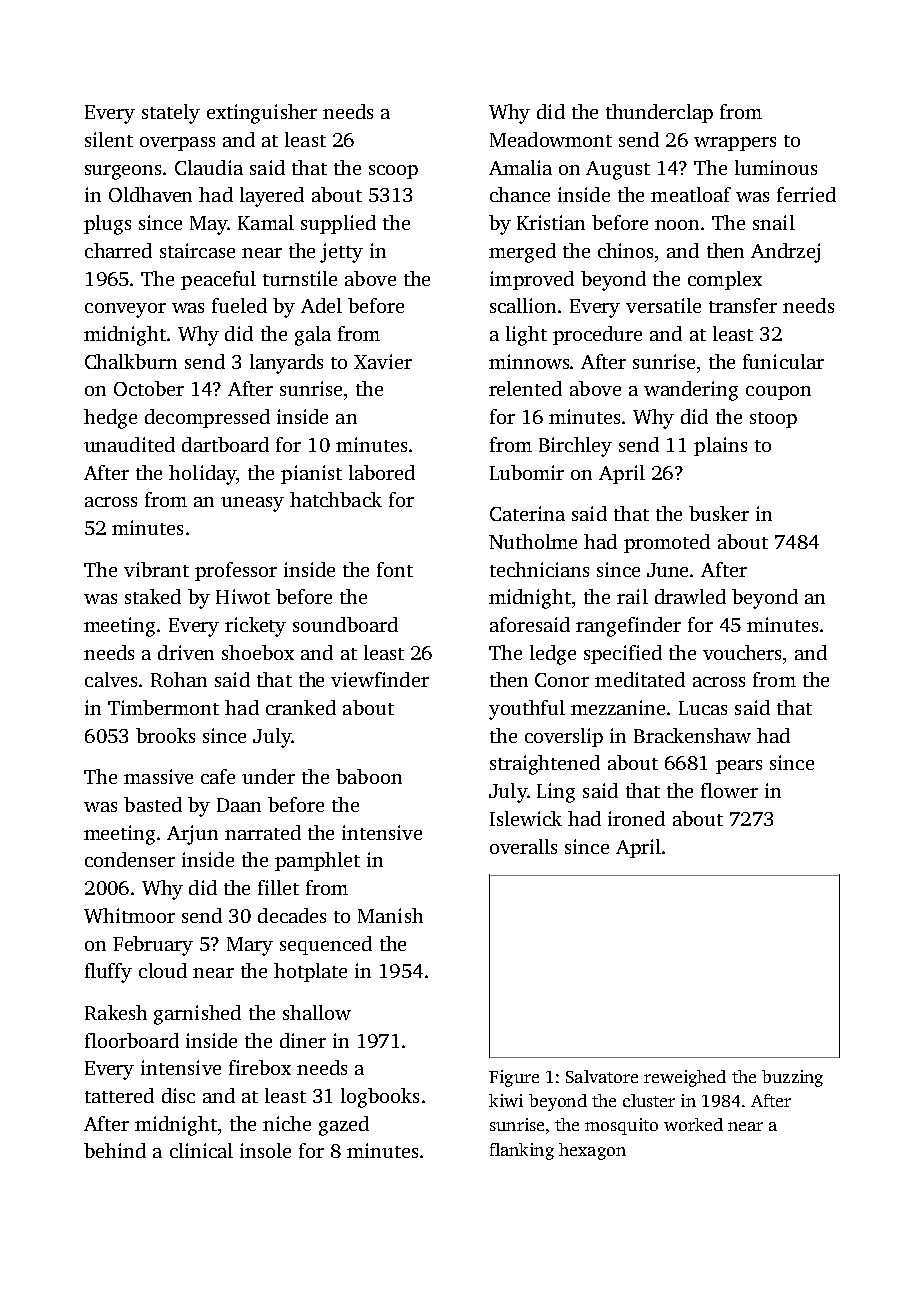 Image resolution: width=924 pixels, height=1311 pixels. I want to click on Meadowmont, so click(551, 139).
